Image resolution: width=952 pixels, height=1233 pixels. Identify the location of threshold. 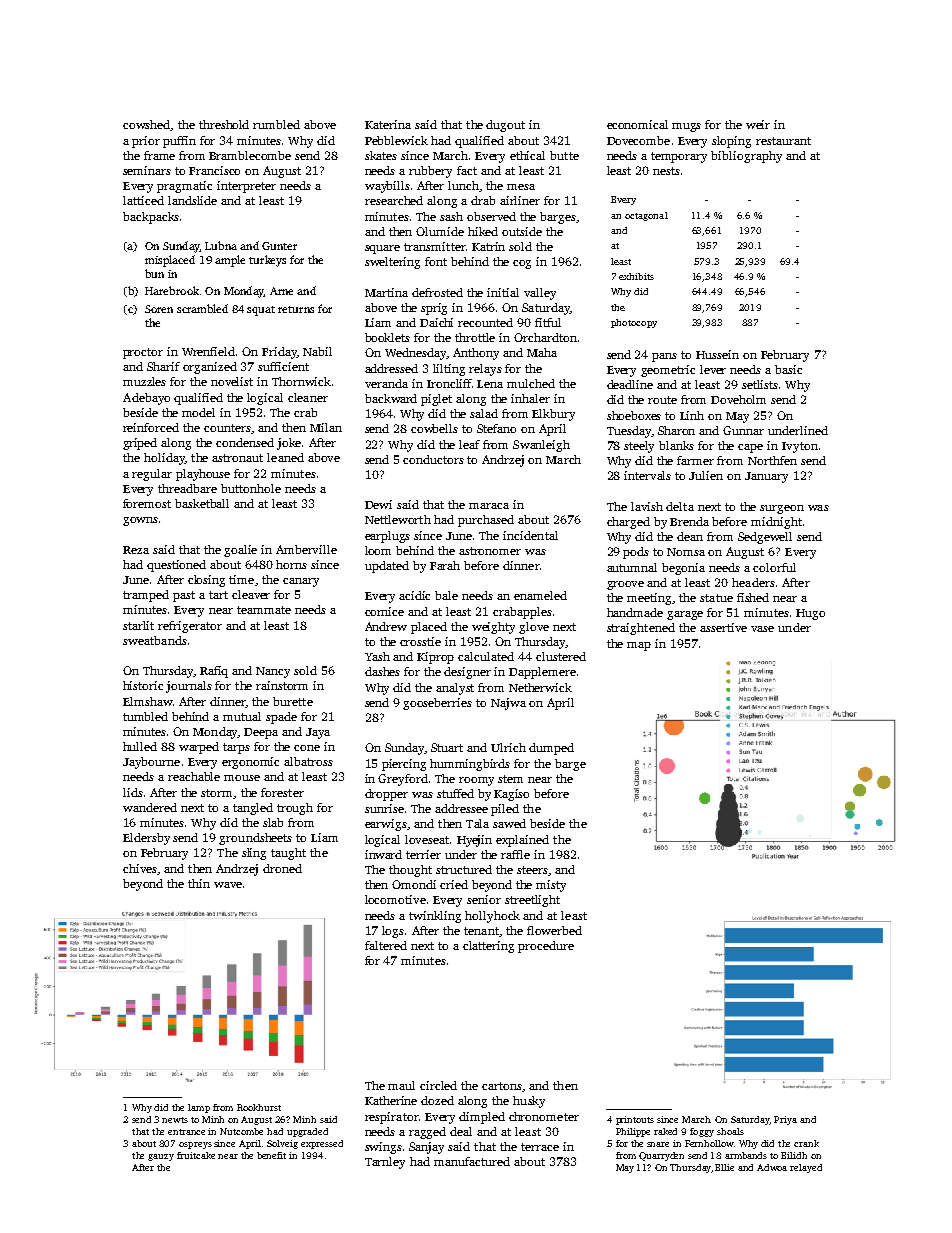
(224, 124).
